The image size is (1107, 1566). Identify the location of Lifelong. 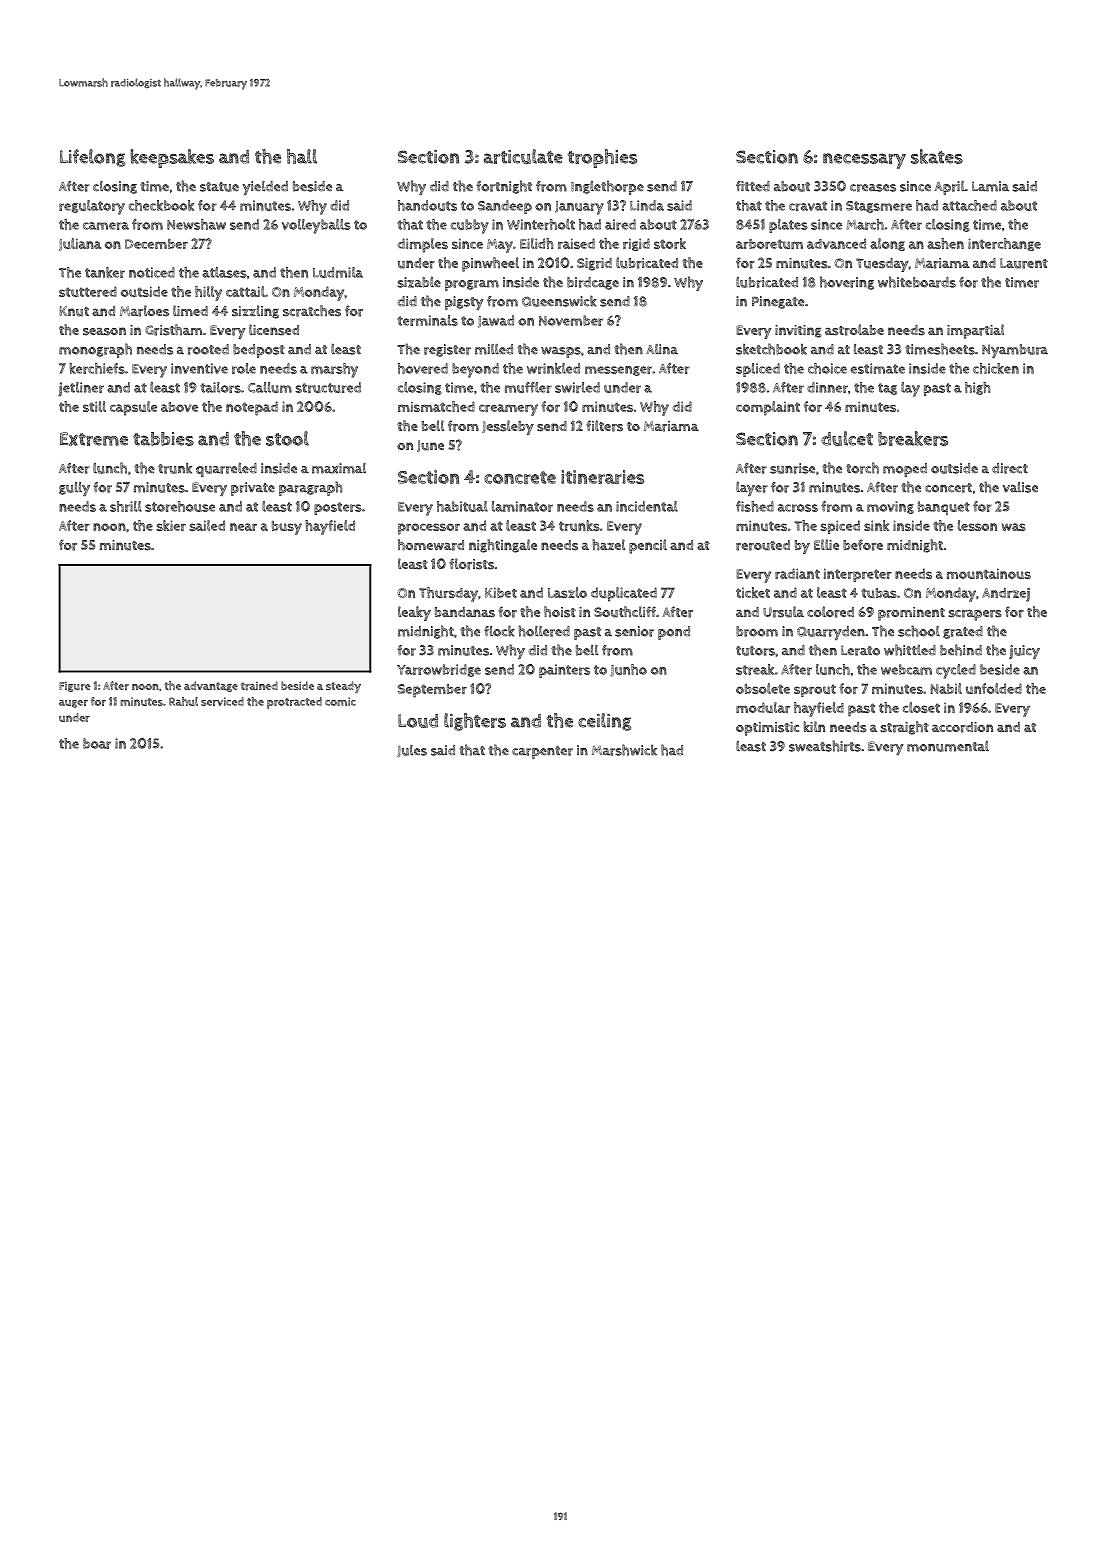
(92, 158).
